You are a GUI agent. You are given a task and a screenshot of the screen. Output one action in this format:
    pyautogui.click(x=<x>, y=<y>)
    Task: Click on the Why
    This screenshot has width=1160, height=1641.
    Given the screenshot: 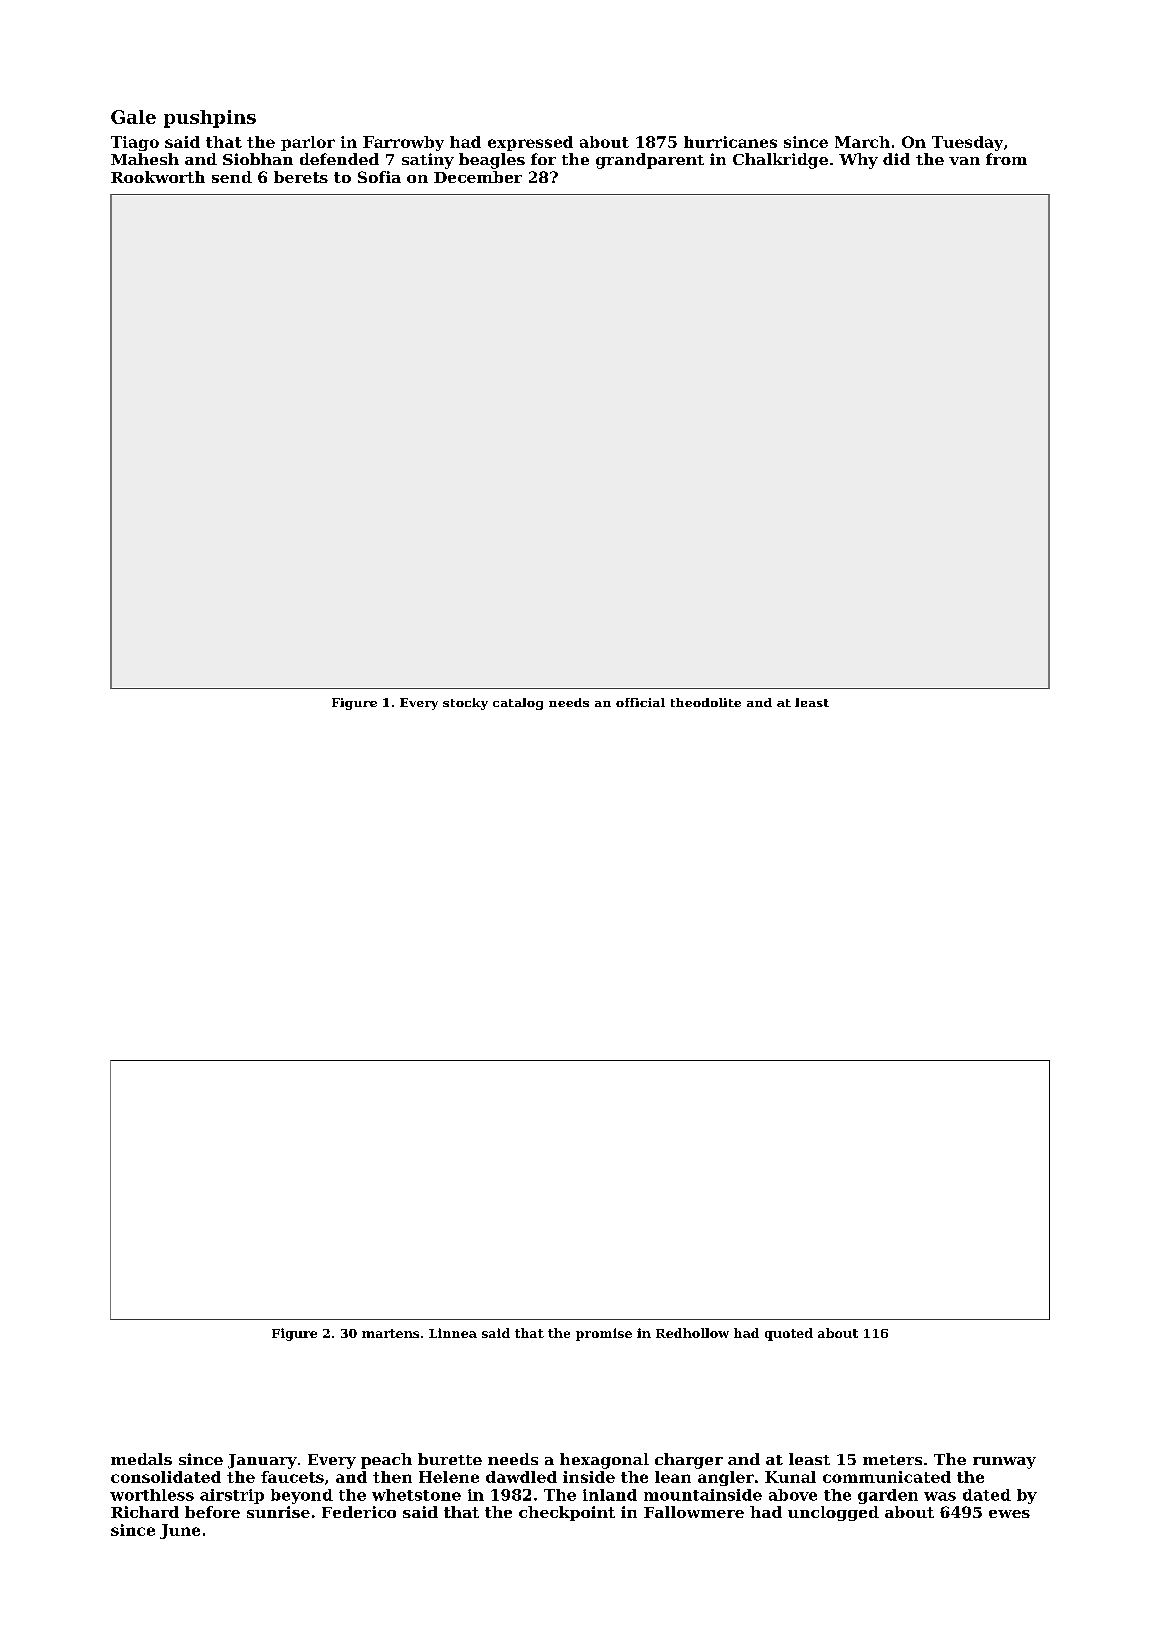 What is the action you would take?
    pyautogui.click(x=858, y=161)
